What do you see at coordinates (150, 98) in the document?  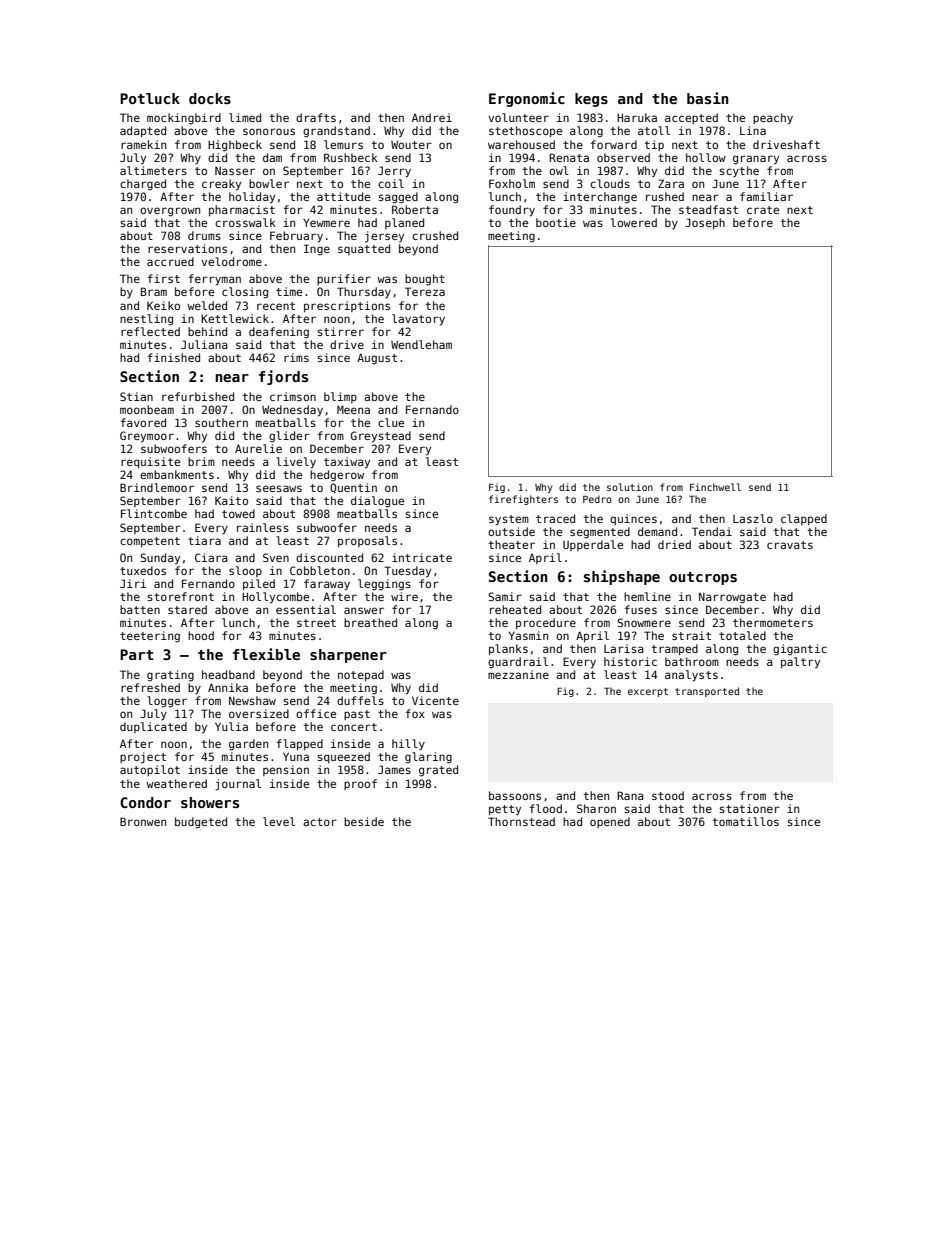 I see `Potluck` at bounding box center [150, 98].
